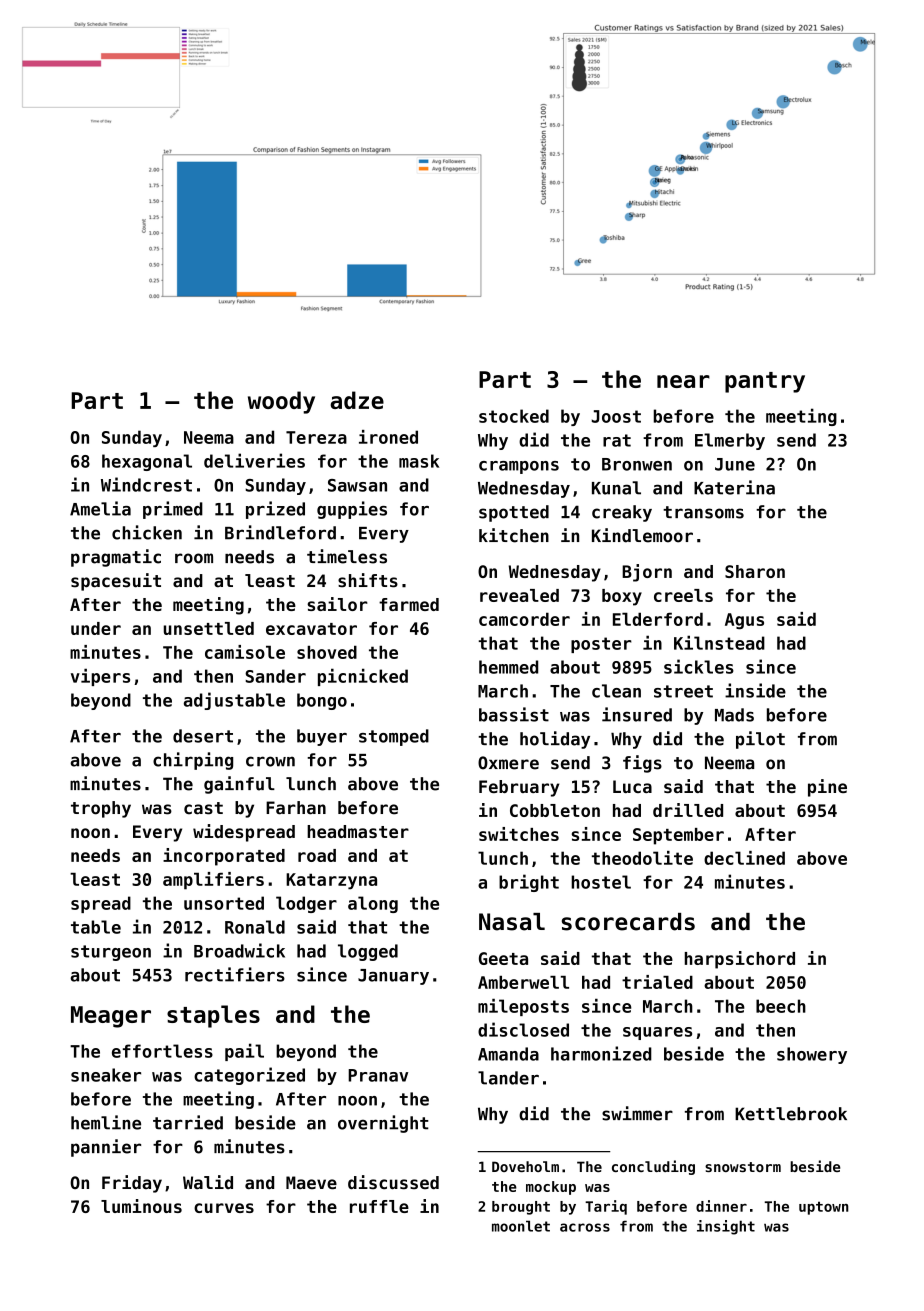 This screenshot has height=1311, width=924. I want to click on Oxmere, so click(508, 763).
